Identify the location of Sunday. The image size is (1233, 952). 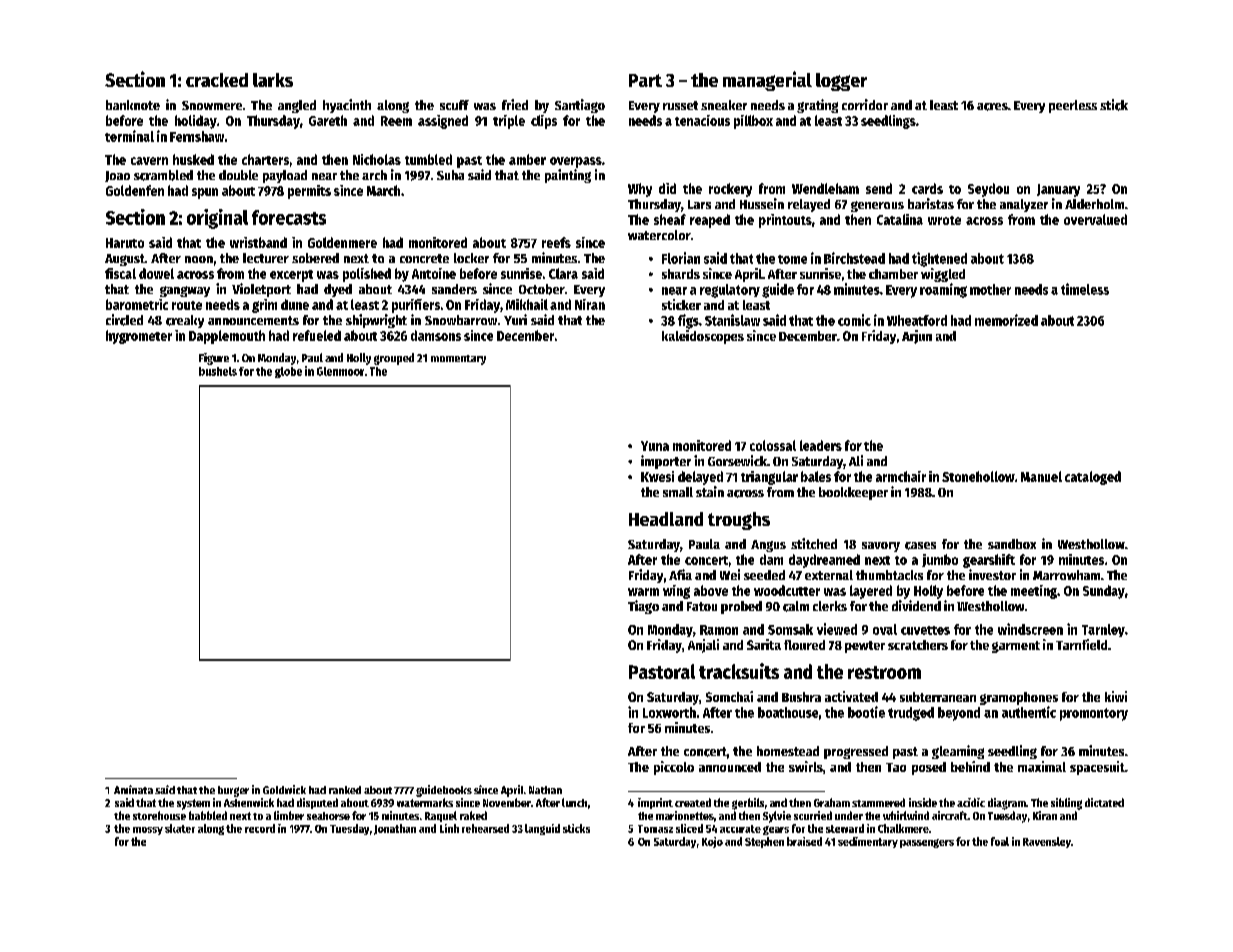
(1104, 592).
